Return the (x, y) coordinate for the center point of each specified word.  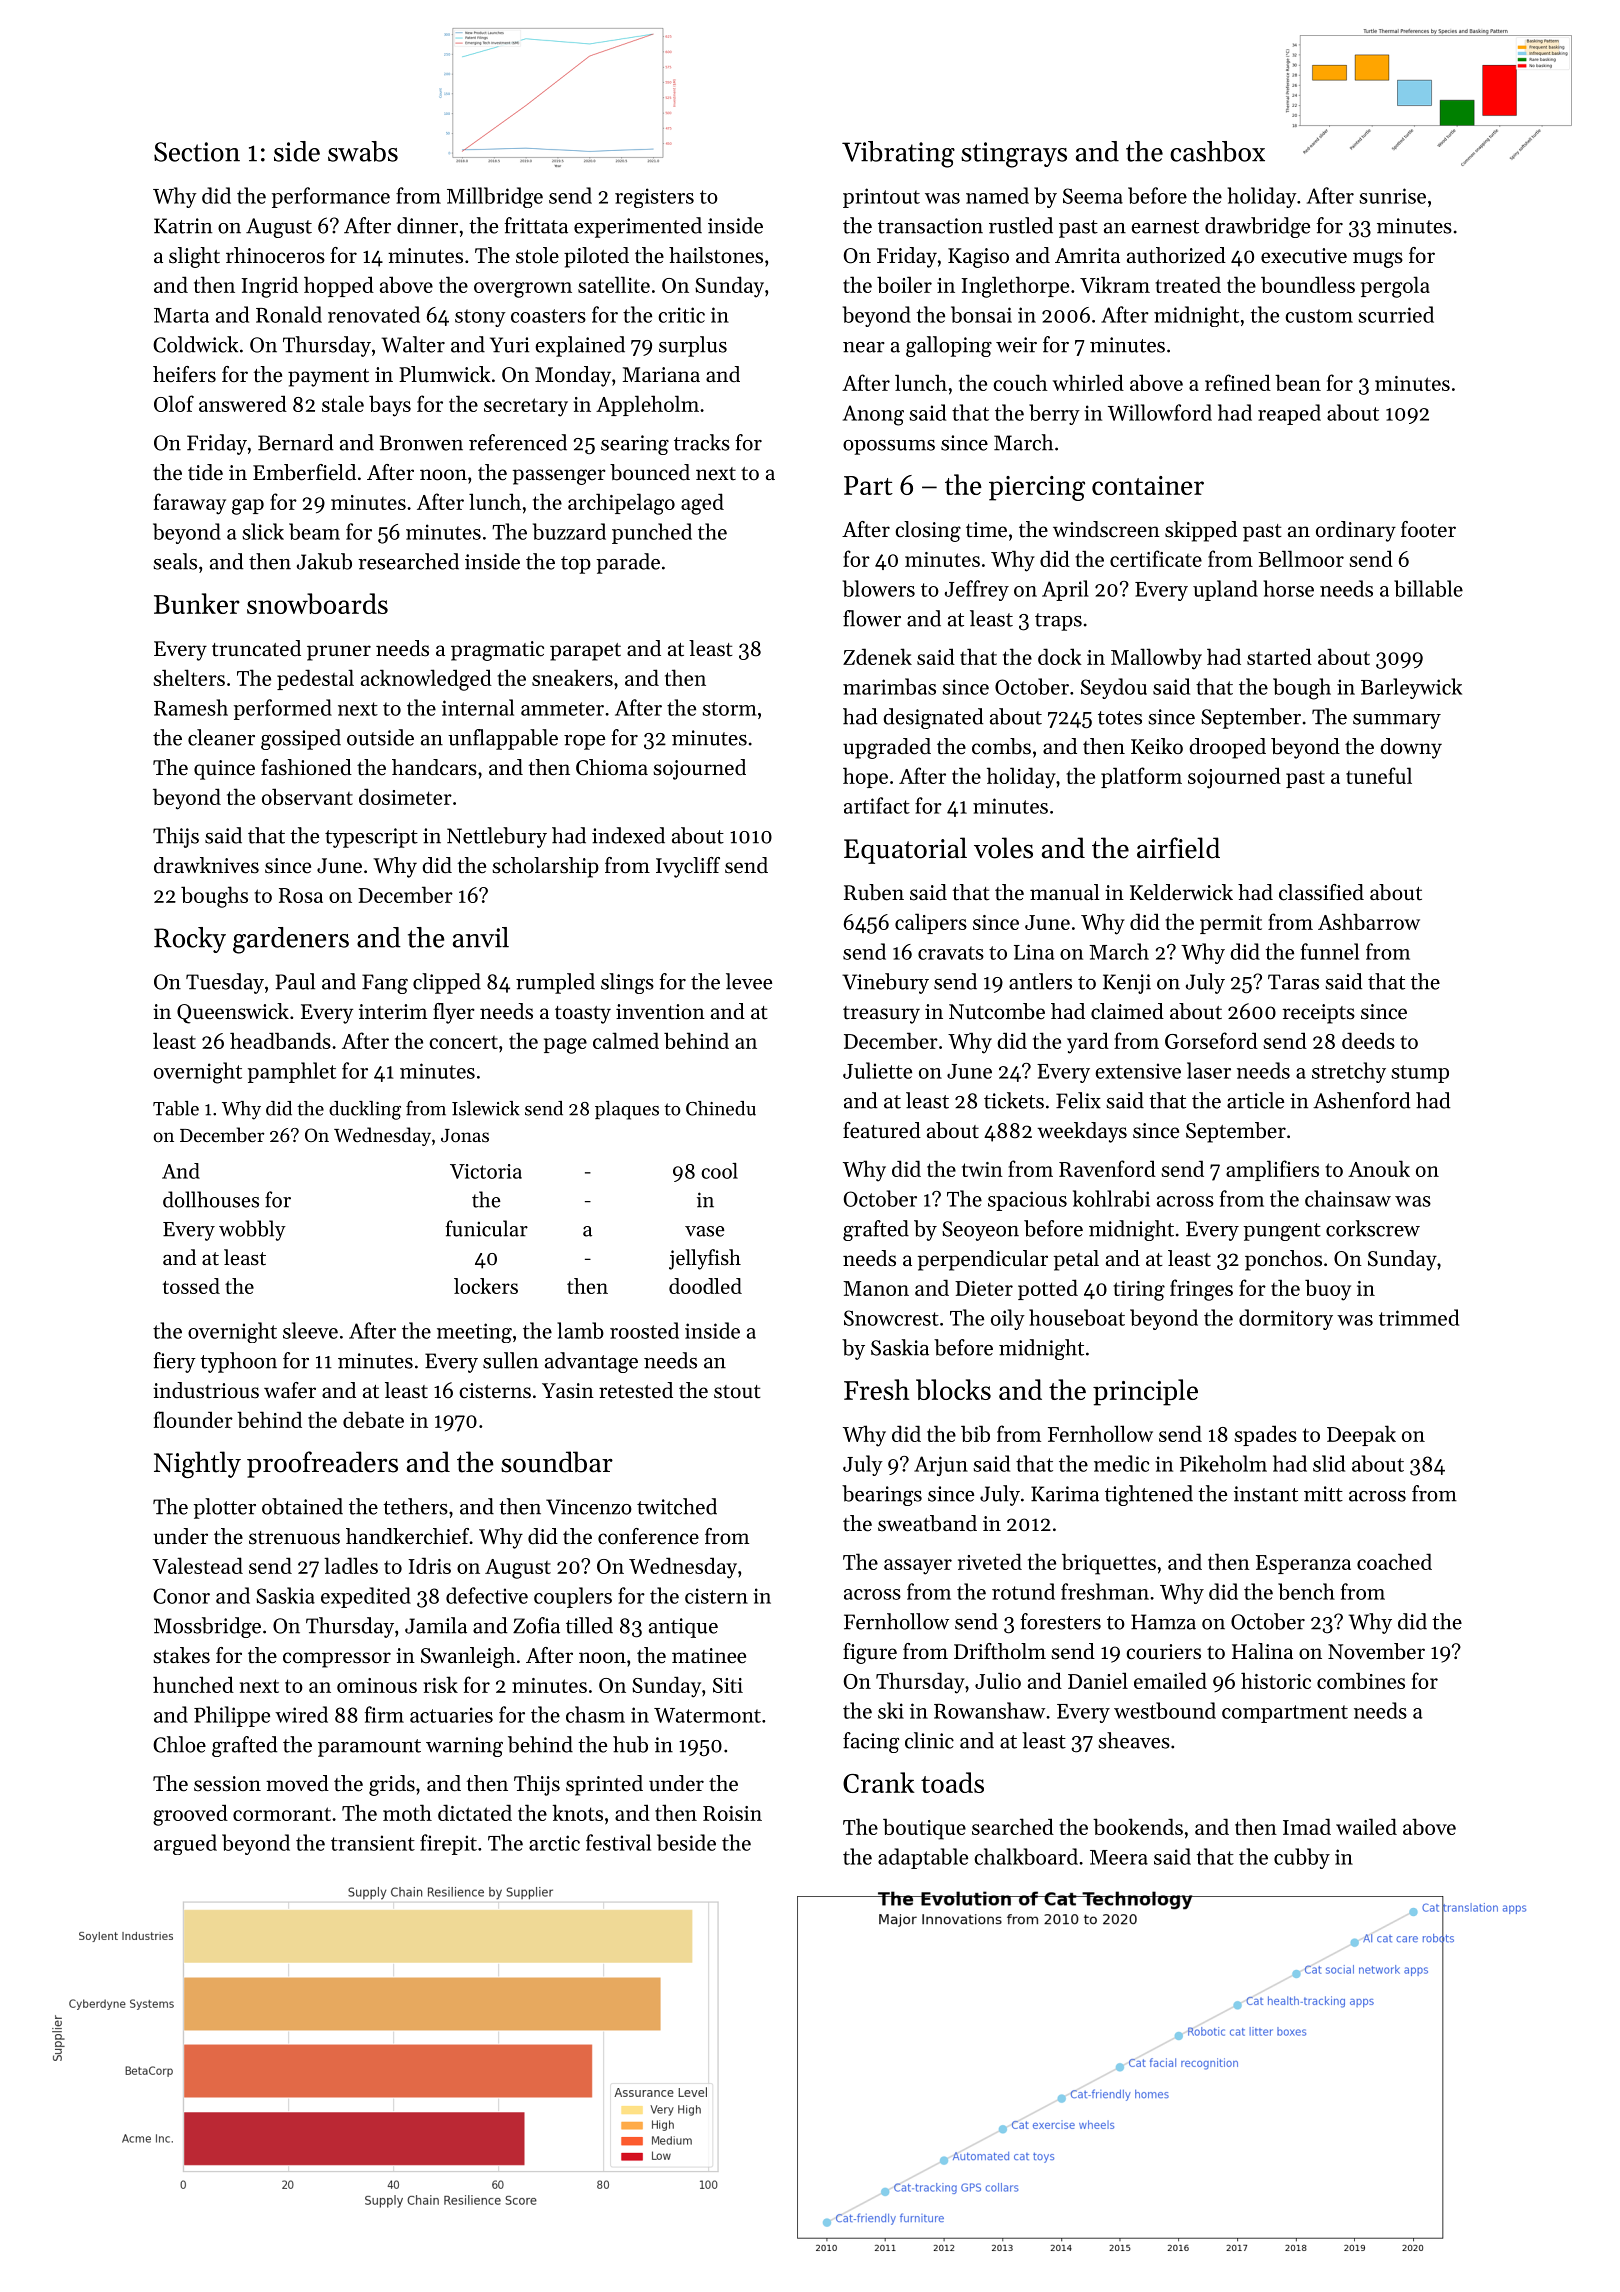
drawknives (206, 865)
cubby (1302, 1858)
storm (729, 709)
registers (654, 198)
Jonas (465, 1135)
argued (185, 1844)
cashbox (1217, 151)
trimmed (1419, 1317)
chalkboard (1026, 1856)
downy (1411, 748)
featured (882, 1130)
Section (197, 152)
